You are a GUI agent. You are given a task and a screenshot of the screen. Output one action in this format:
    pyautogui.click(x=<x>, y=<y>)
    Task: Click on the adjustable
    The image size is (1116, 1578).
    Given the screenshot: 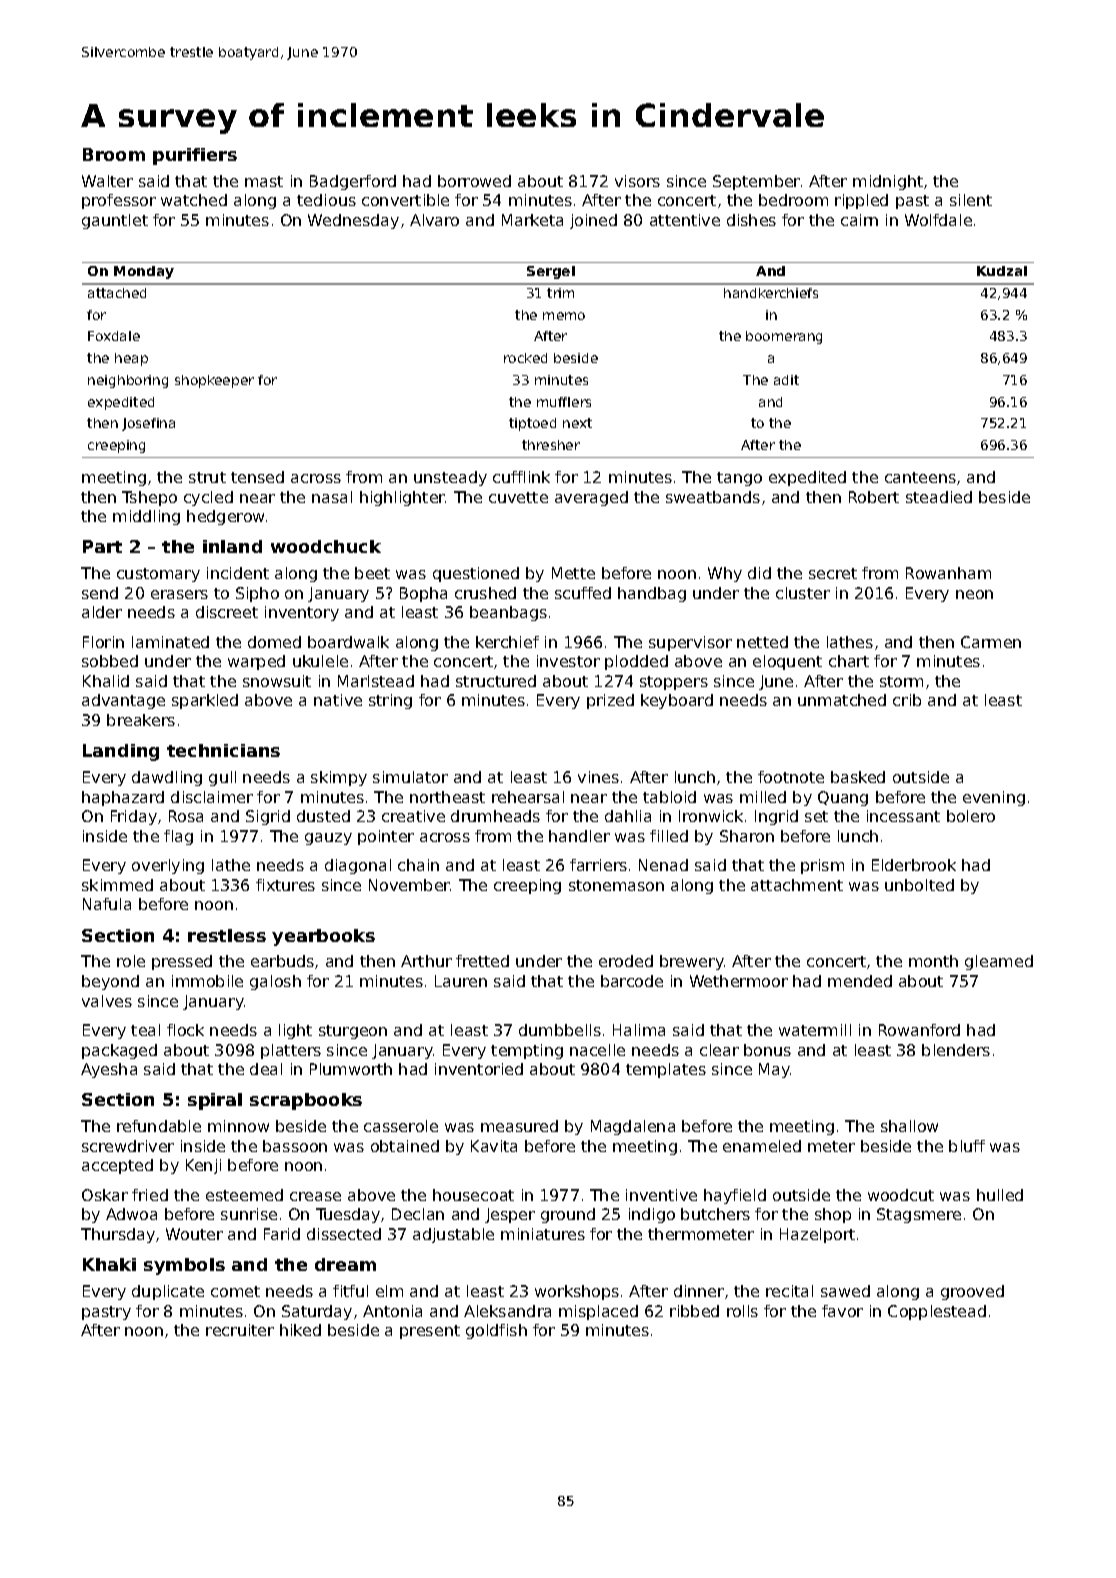 What is the action you would take?
    pyautogui.click(x=453, y=1235)
